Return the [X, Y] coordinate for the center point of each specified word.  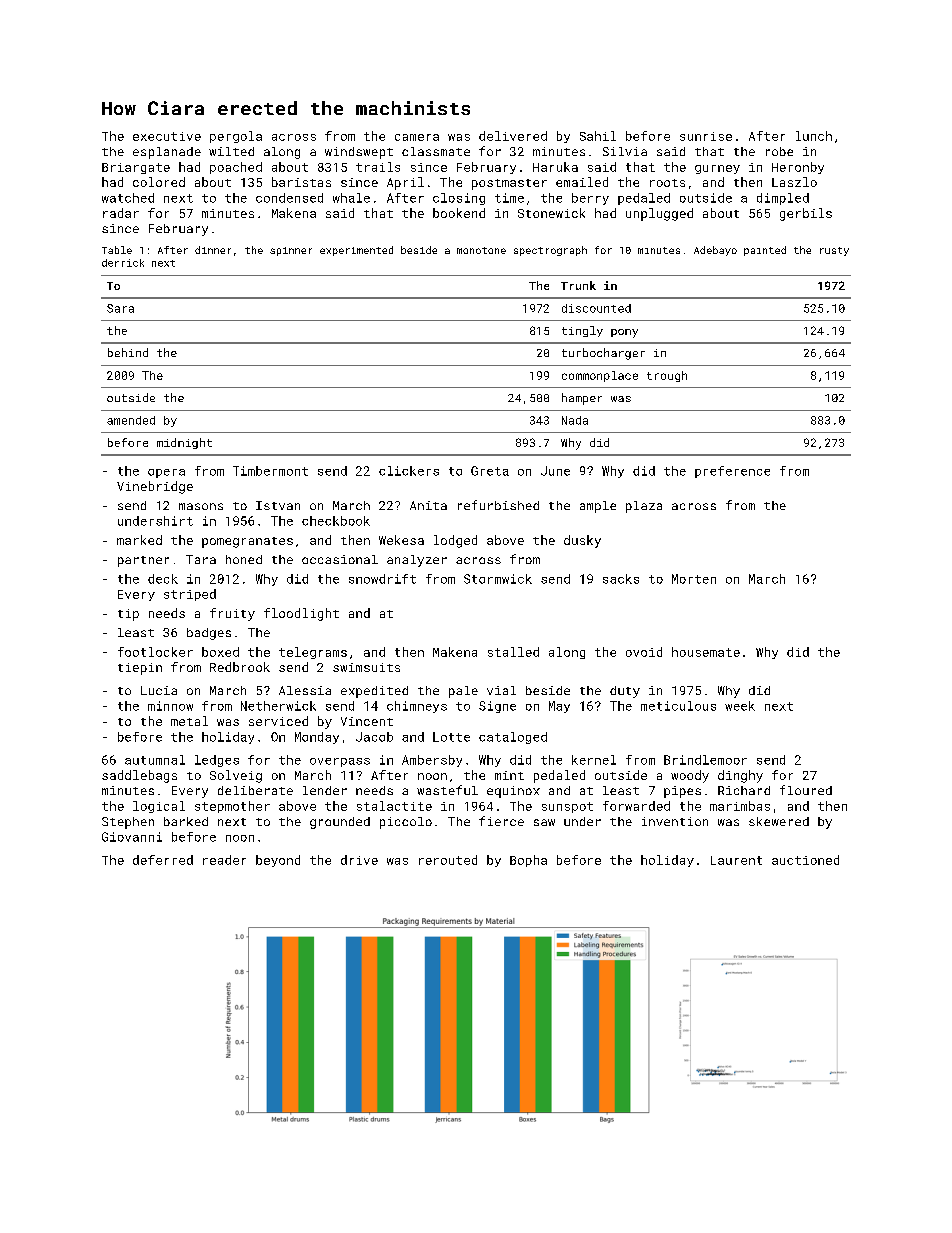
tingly [582, 331]
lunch [814, 136]
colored [159, 182]
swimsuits [366, 667]
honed [244, 559]
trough [667, 376]
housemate [706, 652]
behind [128, 352]
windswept [359, 153]
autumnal [155, 760]
